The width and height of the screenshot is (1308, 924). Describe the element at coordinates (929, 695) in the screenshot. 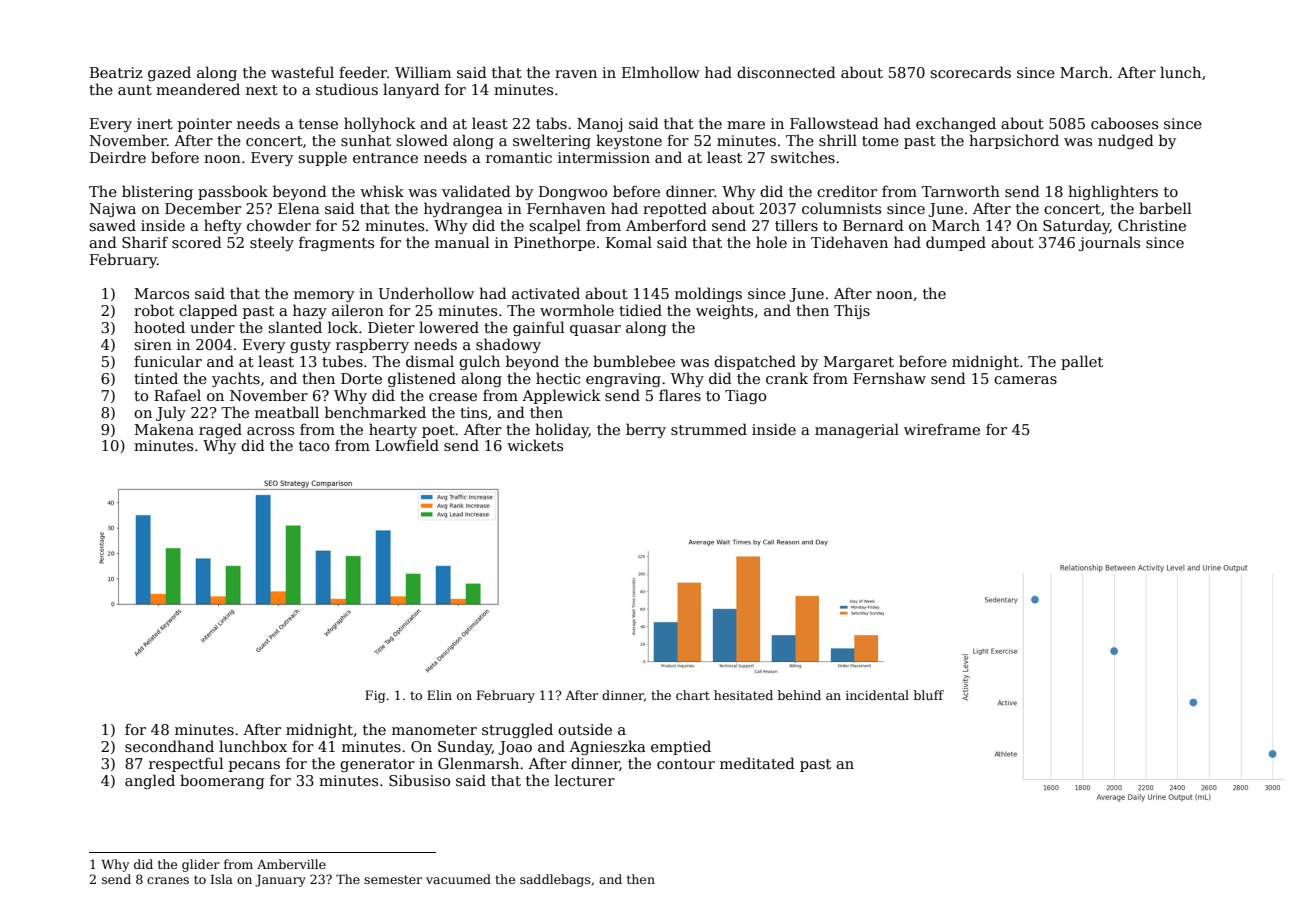

I see `bluff` at that location.
